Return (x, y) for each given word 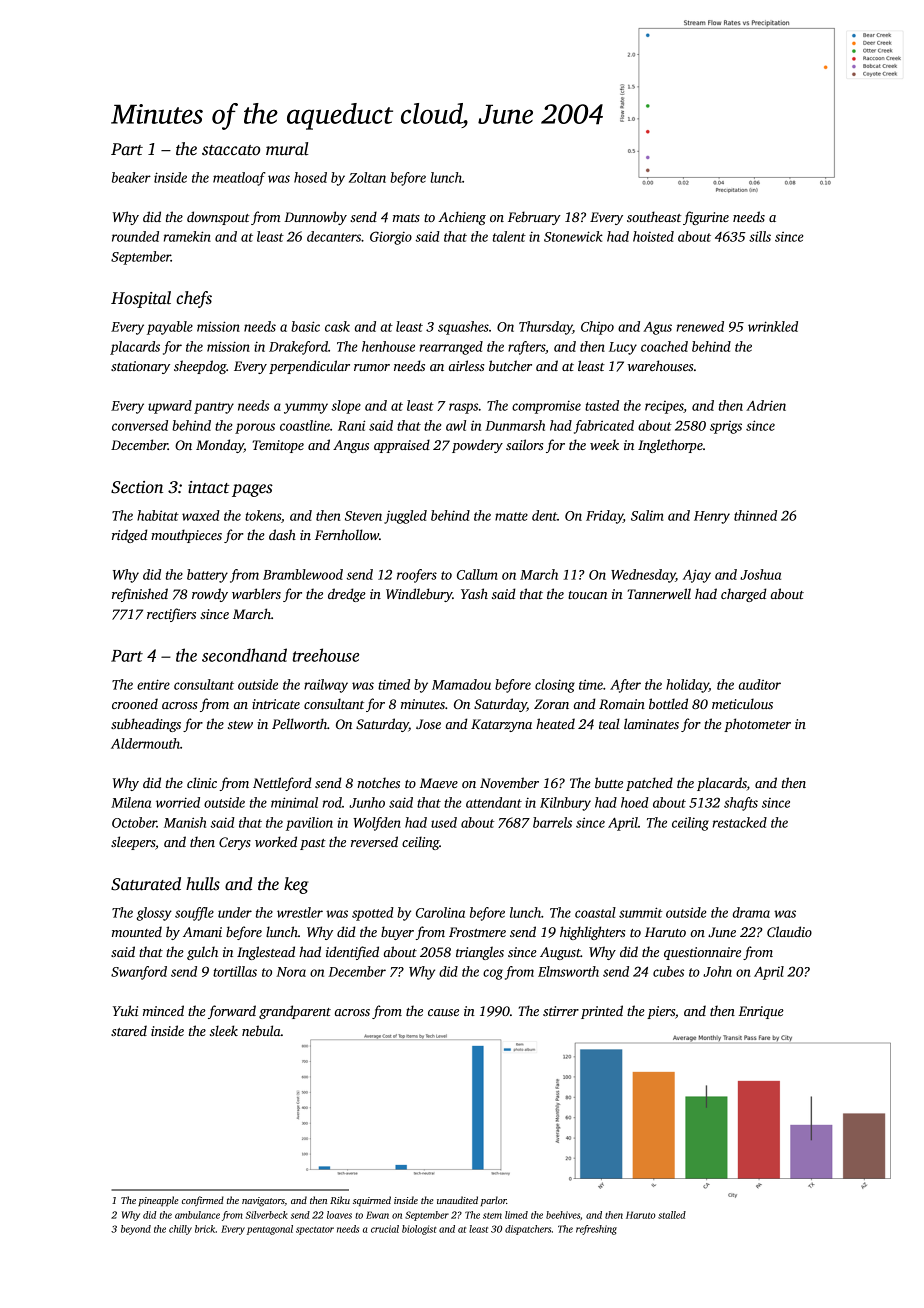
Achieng (462, 218)
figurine (706, 218)
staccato (231, 150)
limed (516, 1215)
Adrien (766, 405)
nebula (261, 1030)
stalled (672, 1215)
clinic (202, 782)
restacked (740, 822)
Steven (363, 516)
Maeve (439, 783)
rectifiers (171, 615)
